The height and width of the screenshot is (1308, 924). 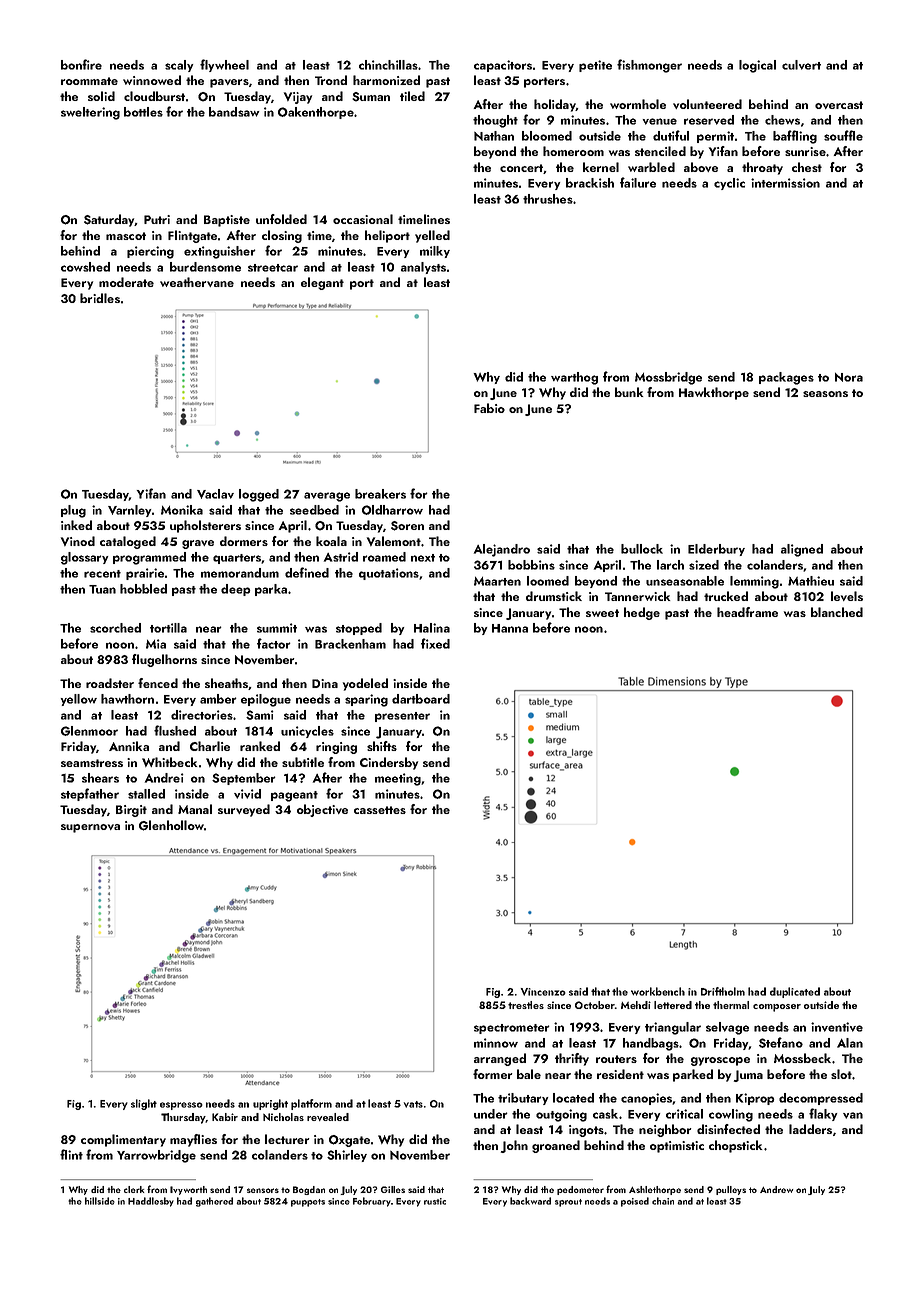 I want to click on vats, so click(x=413, y=1104).
